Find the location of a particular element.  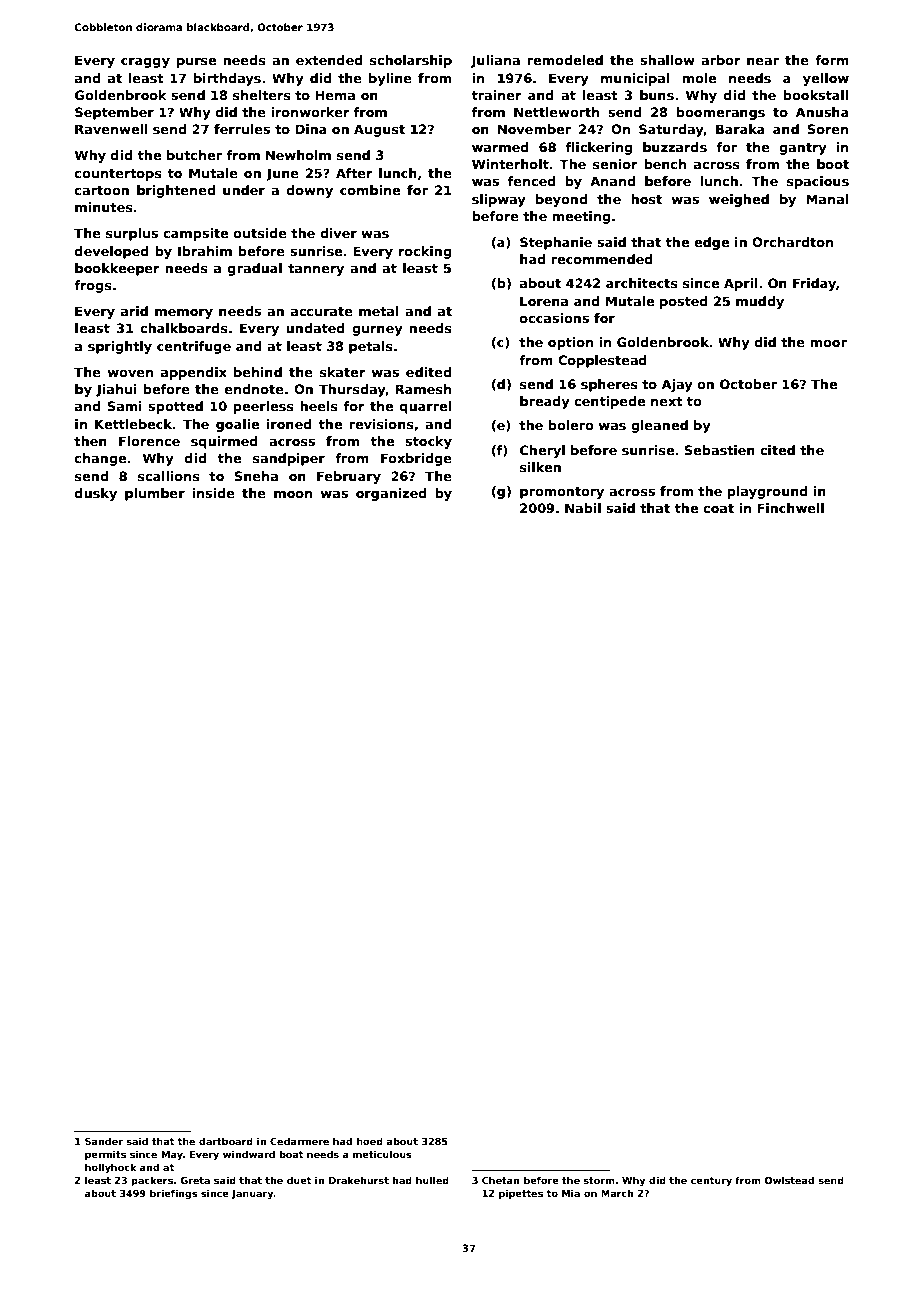

Finchwell is located at coordinates (790, 508).
